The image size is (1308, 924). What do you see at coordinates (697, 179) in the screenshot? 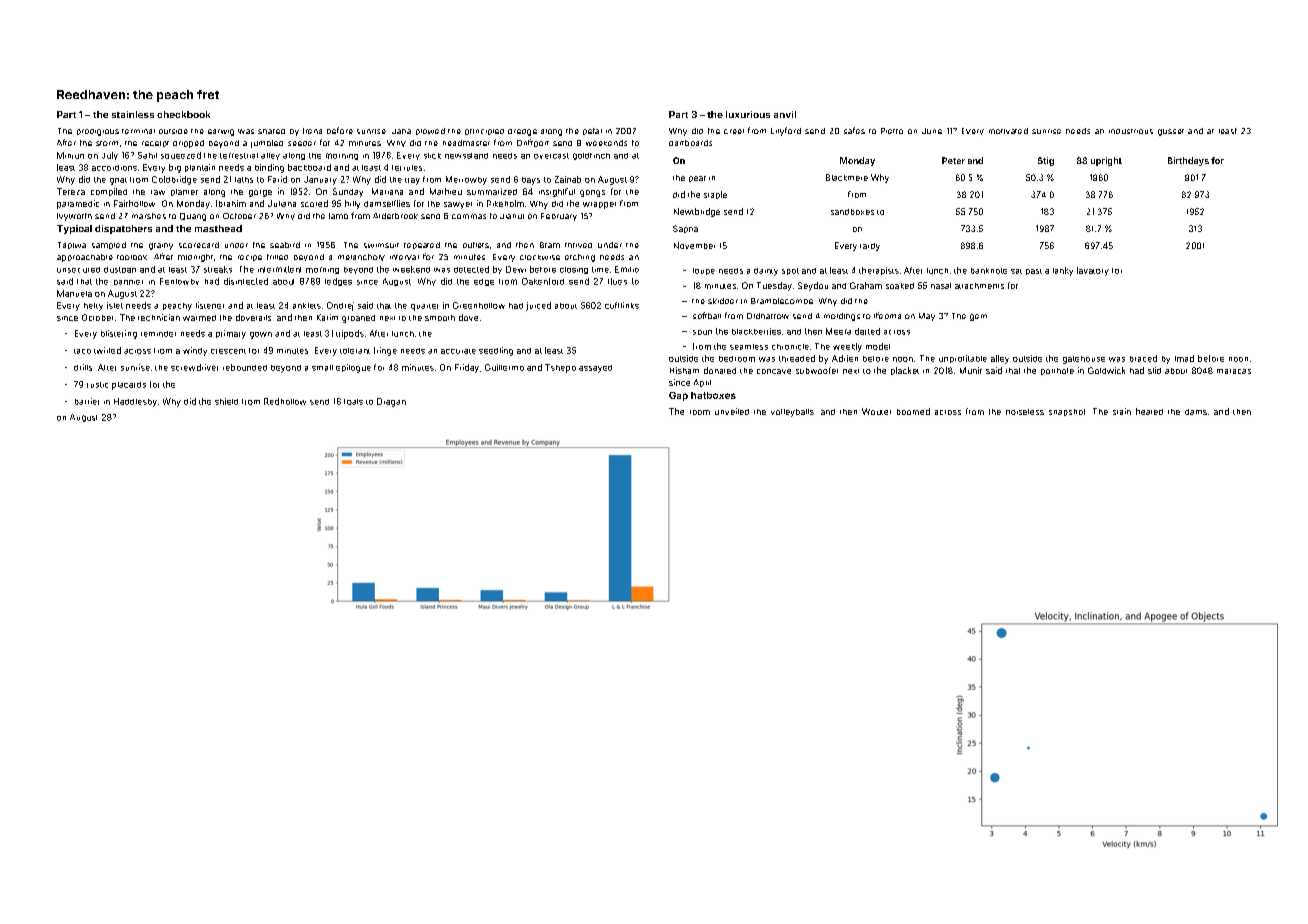
I see `pear` at bounding box center [697, 179].
